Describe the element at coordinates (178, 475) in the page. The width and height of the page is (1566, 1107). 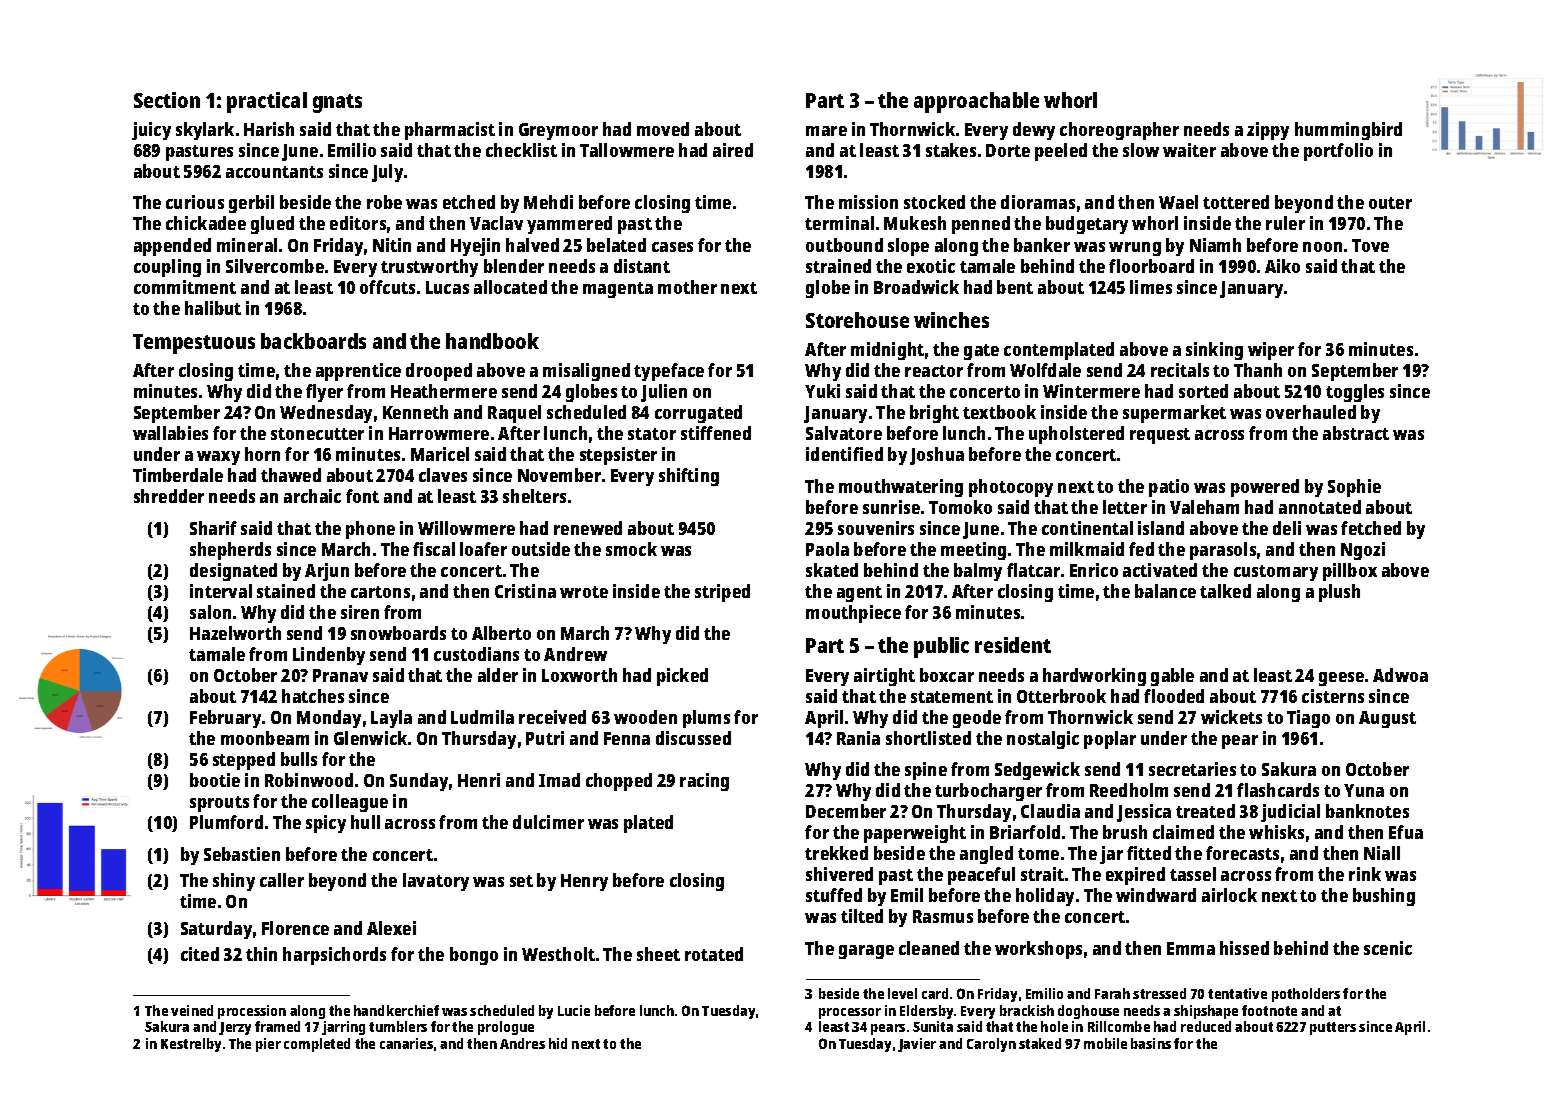
I see `Timberdale` at that location.
